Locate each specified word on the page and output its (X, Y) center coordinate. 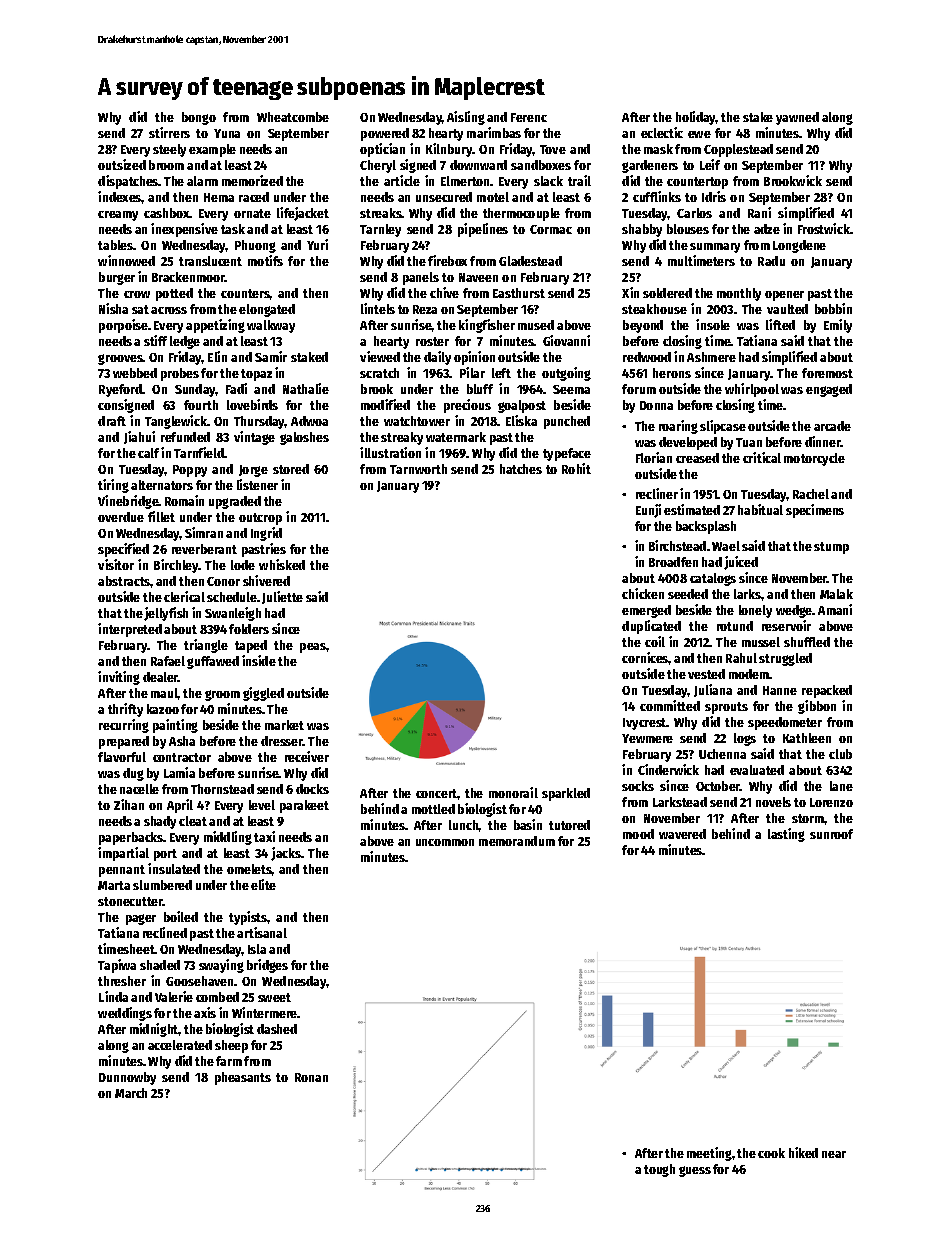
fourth (201, 405)
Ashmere (711, 357)
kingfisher (487, 326)
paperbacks (131, 838)
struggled (785, 659)
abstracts (124, 581)
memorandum (517, 841)
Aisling (466, 118)
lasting (786, 835)
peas (313, 648)
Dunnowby (127, 1078)
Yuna (227, 133)
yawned (797, 118)
